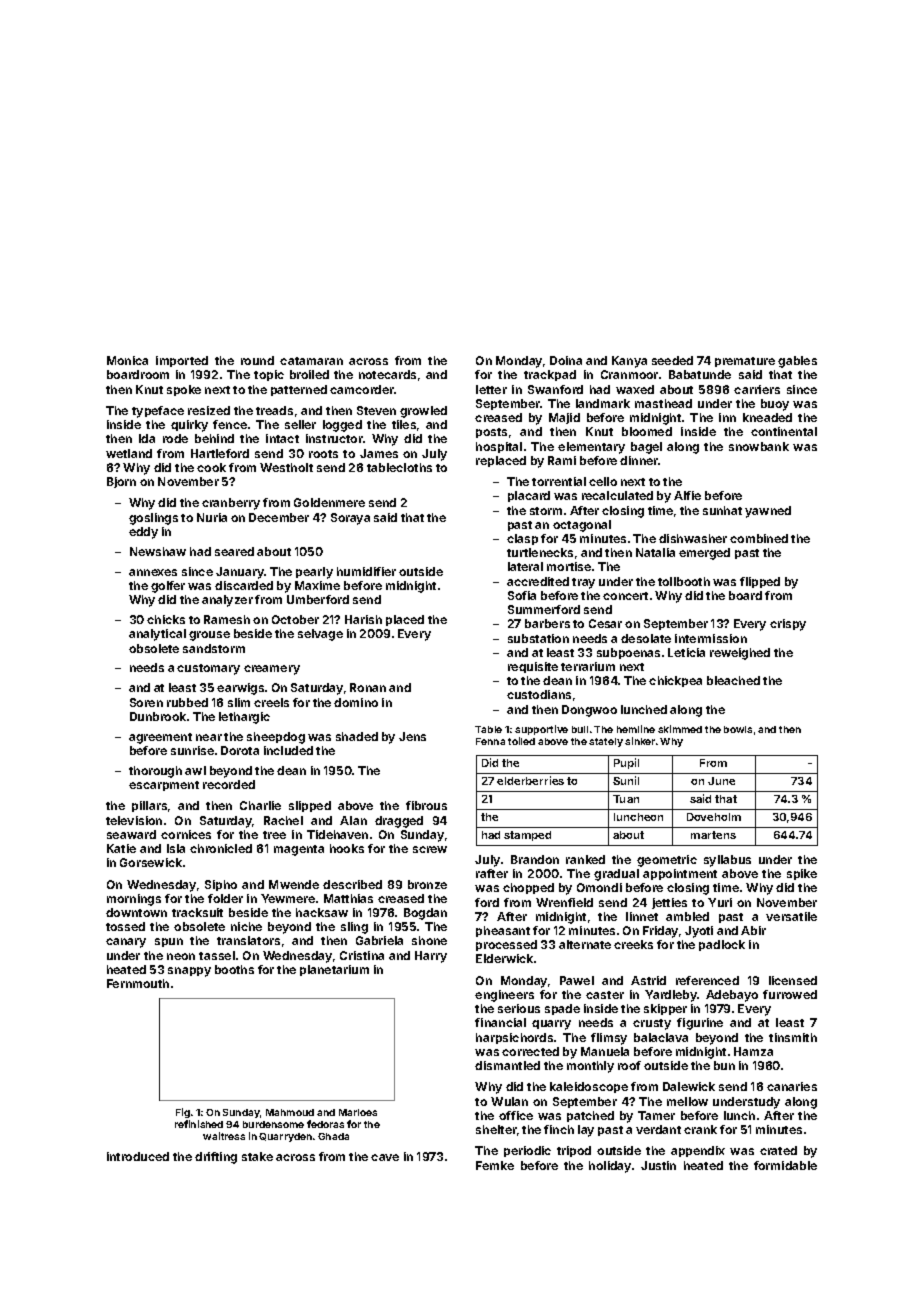 The width and height of the document is (924, 1314). What do you see at coordinates (387, 374) in the document?
I see `notecards` at bounding box center [387, 374].
